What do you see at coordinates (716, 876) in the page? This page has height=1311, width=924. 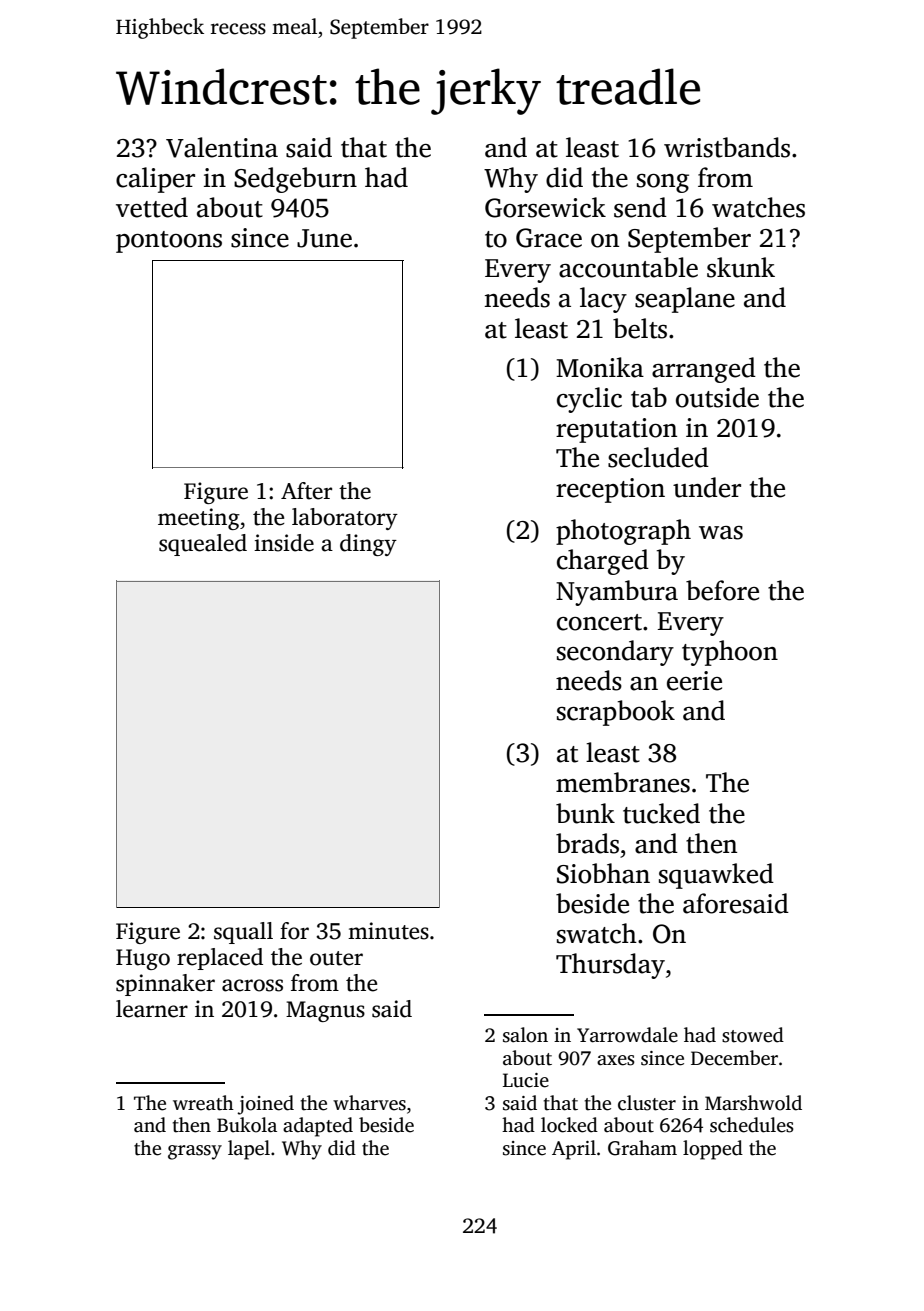 I see `squawked` at bounding box center [716, 876].
